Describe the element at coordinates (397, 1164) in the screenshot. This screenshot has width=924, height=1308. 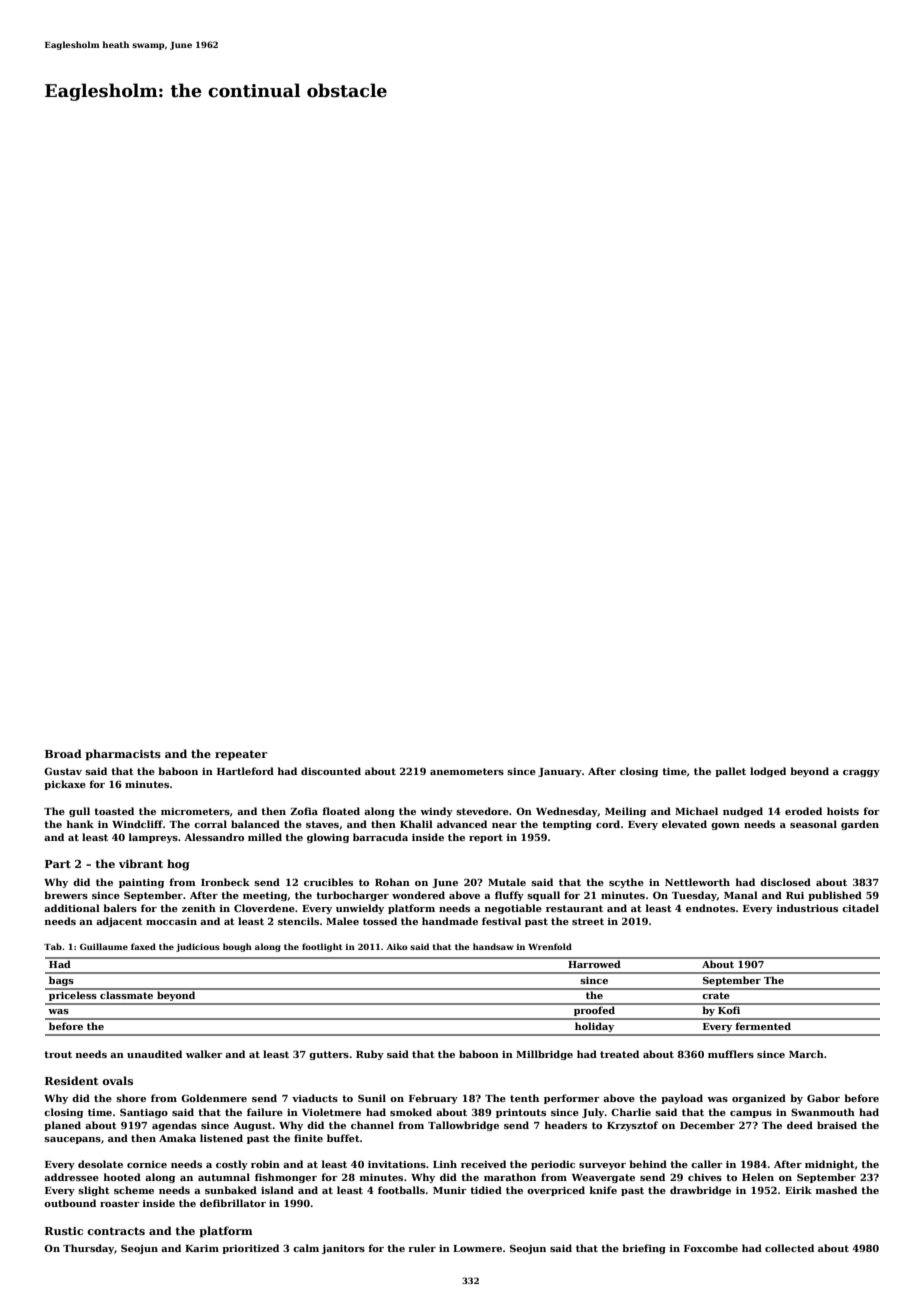
I see `invitations` at that location.
